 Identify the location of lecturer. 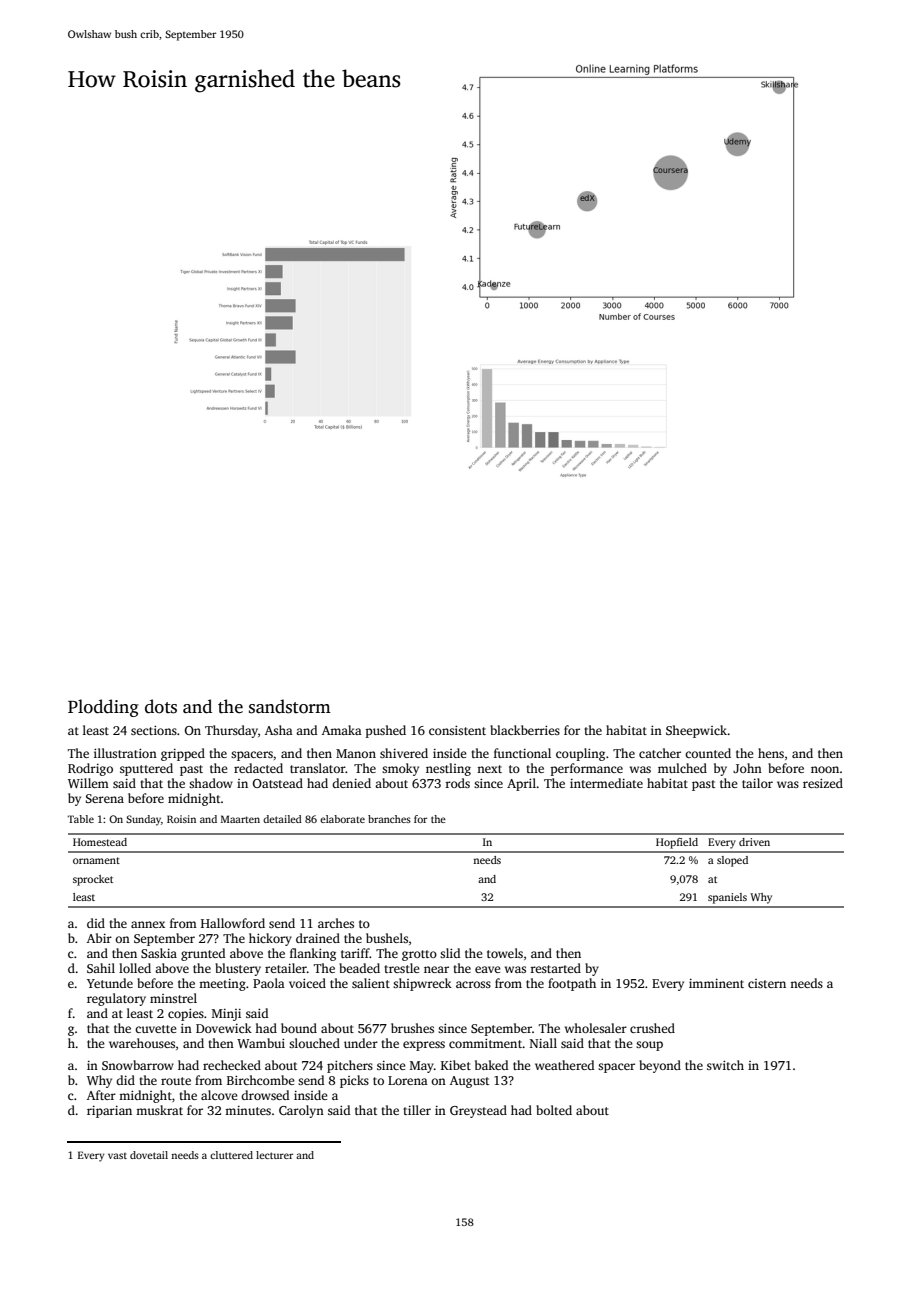
(274, 1155).
